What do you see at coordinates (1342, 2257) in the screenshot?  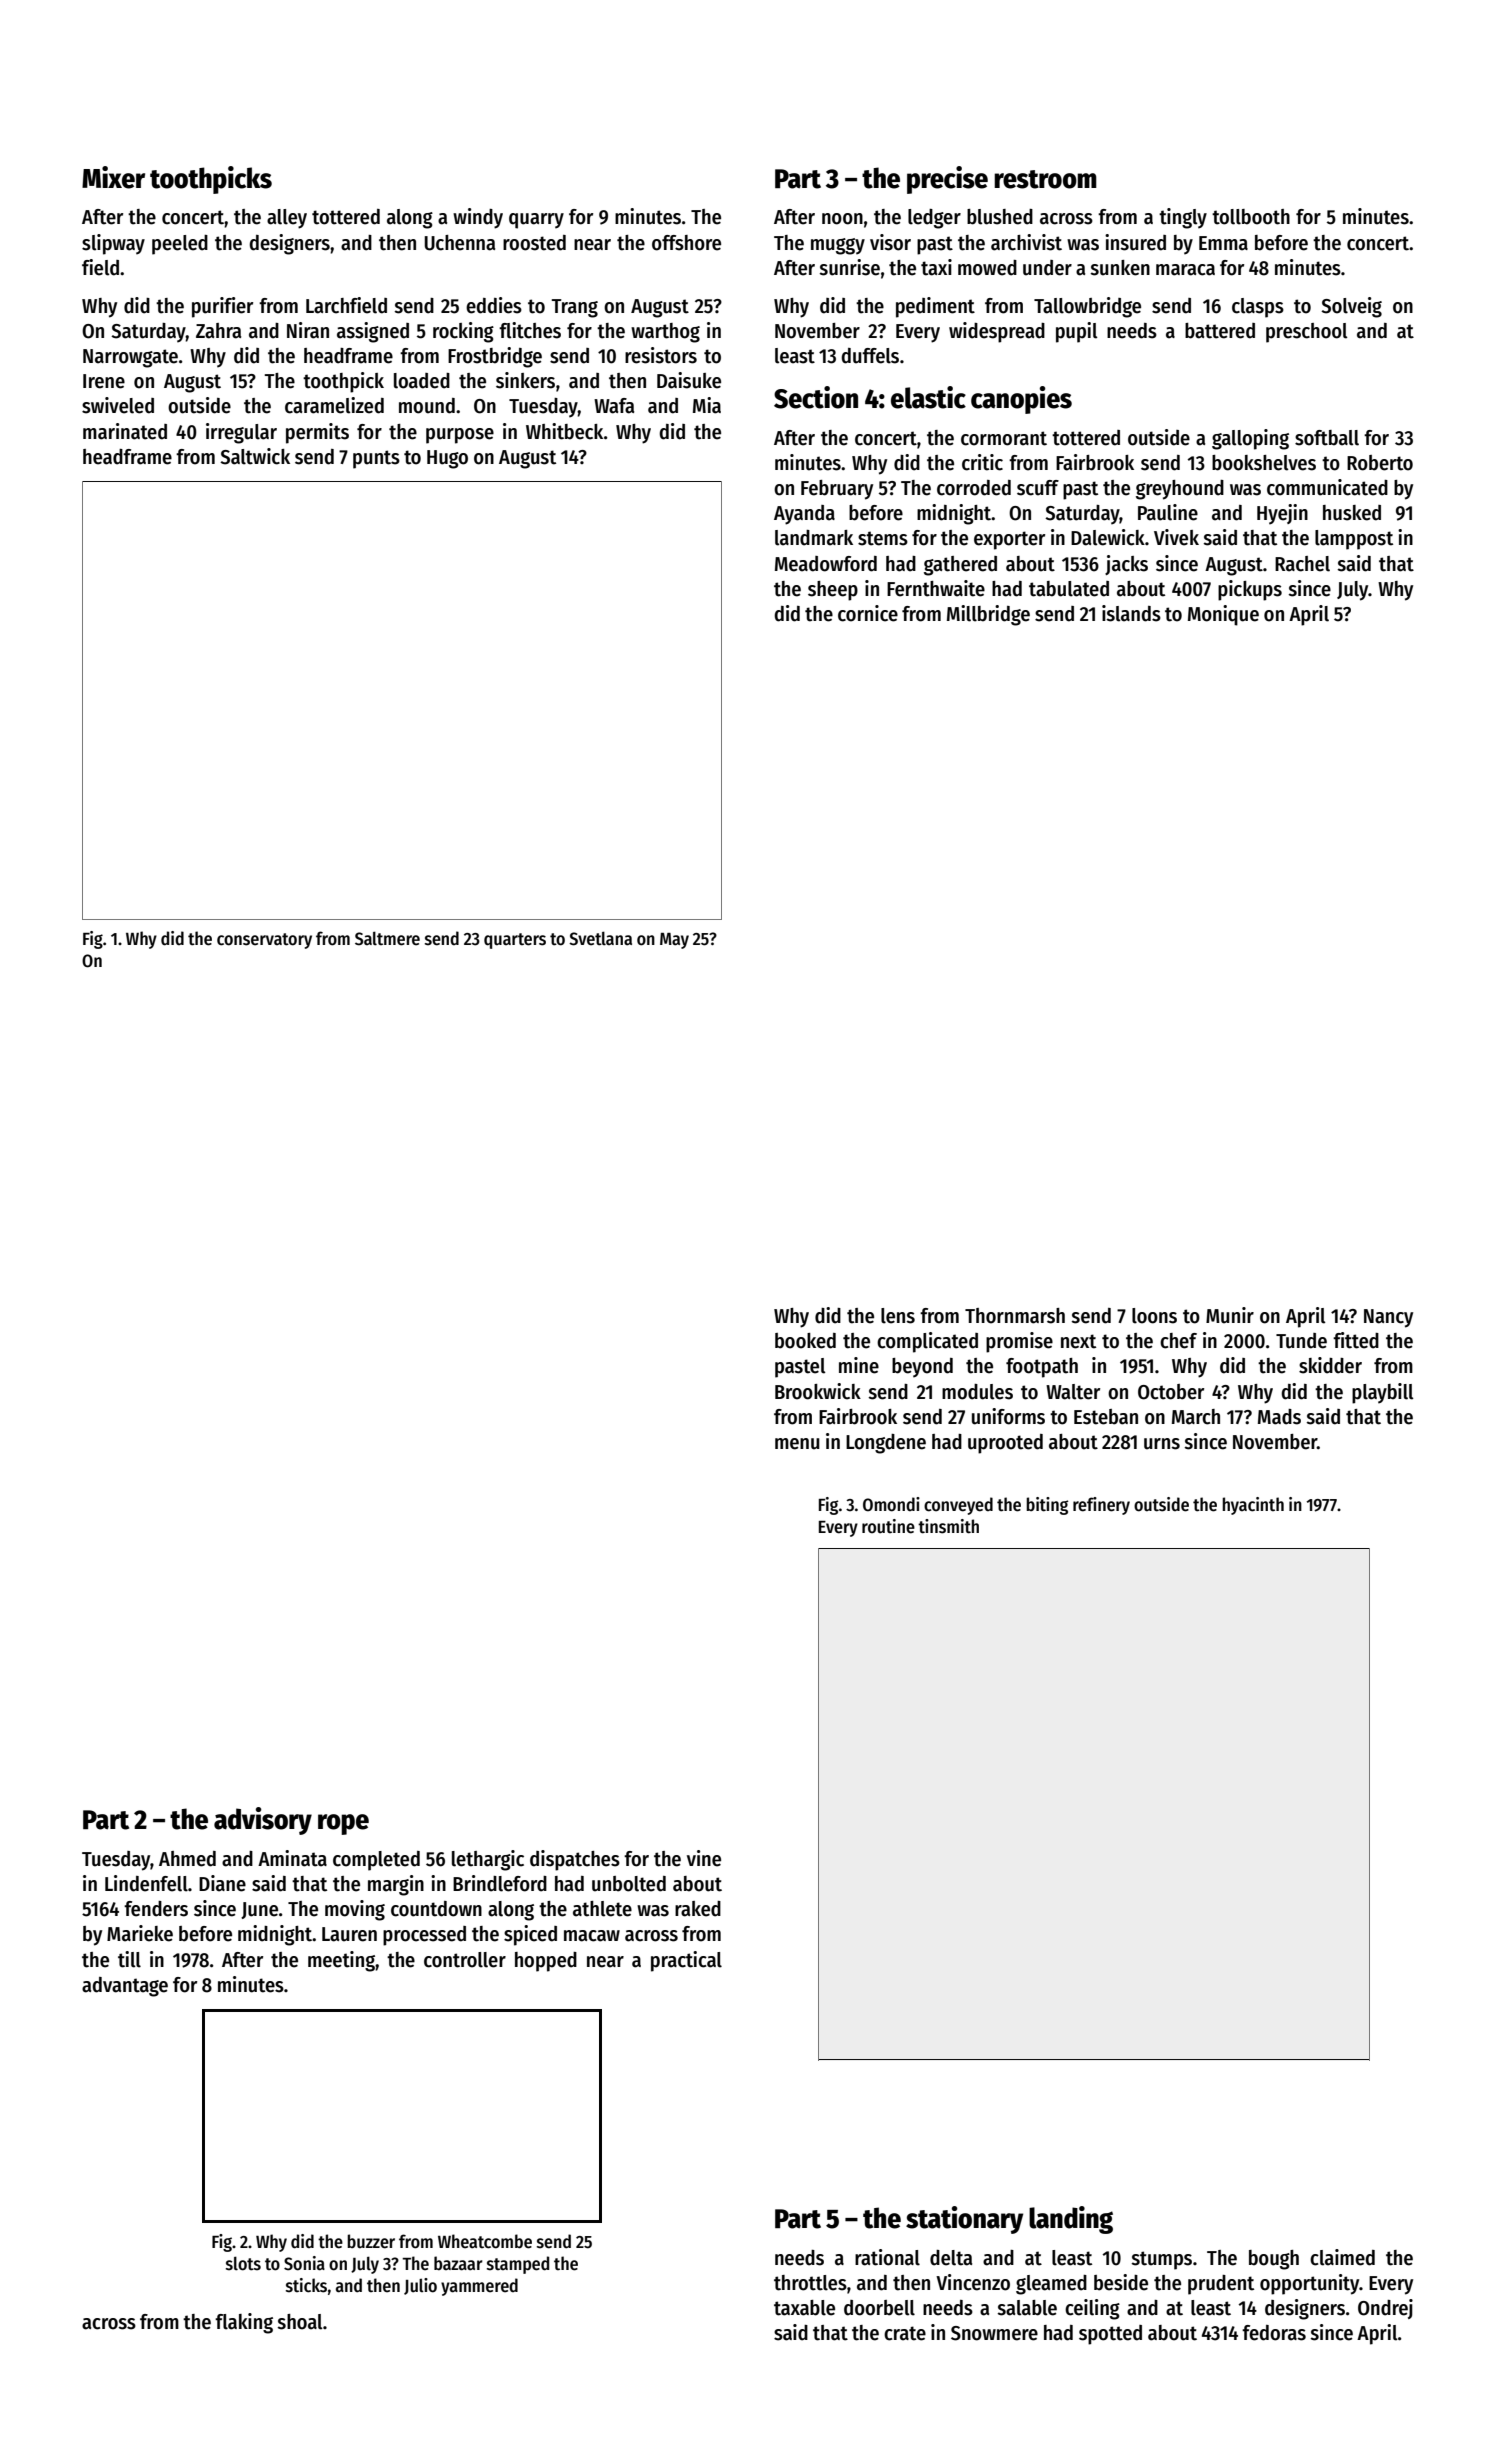 I see `claimed` at bounding box center [1342, 2257].
